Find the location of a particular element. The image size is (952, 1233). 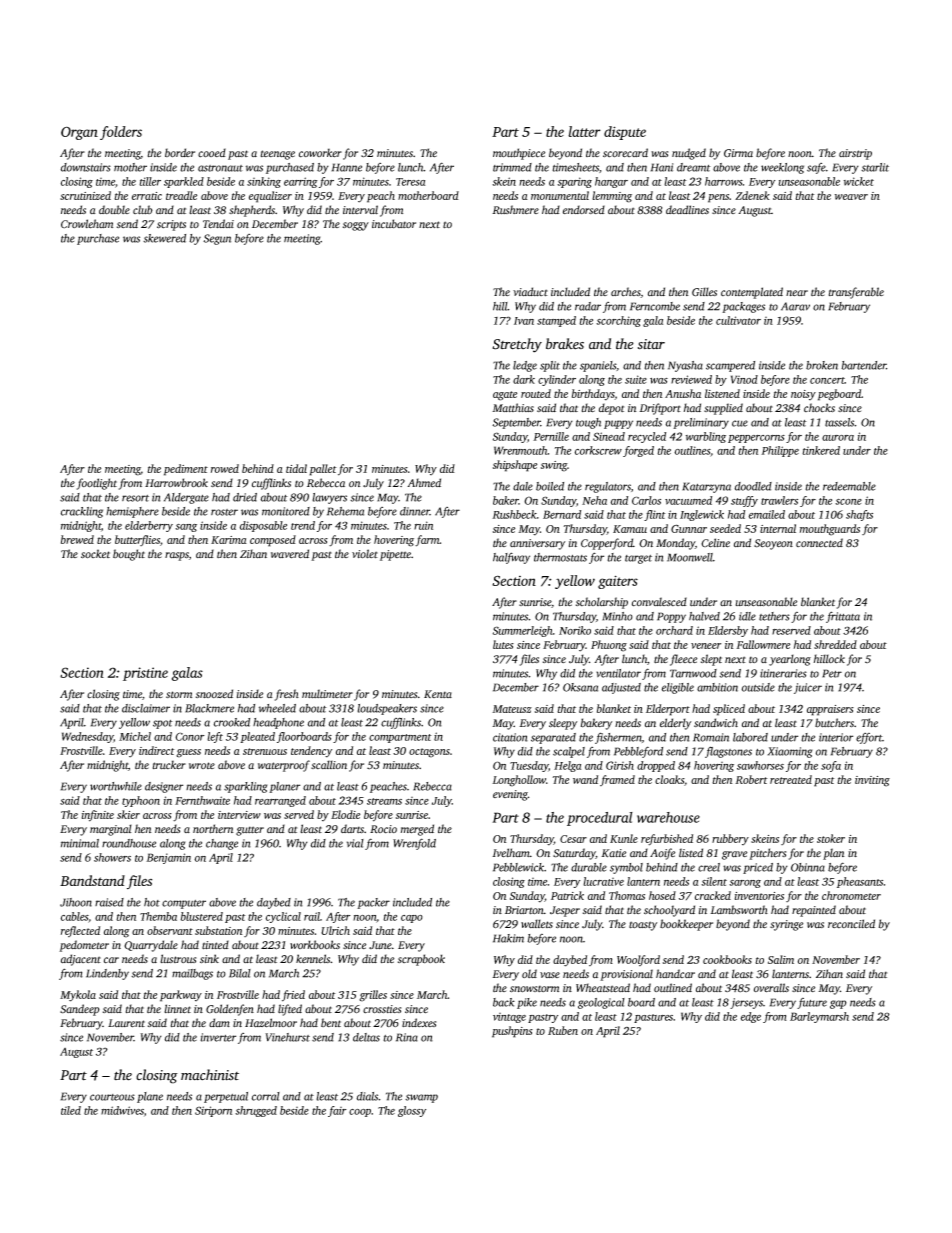

border is located at coordinates (180, 153).
